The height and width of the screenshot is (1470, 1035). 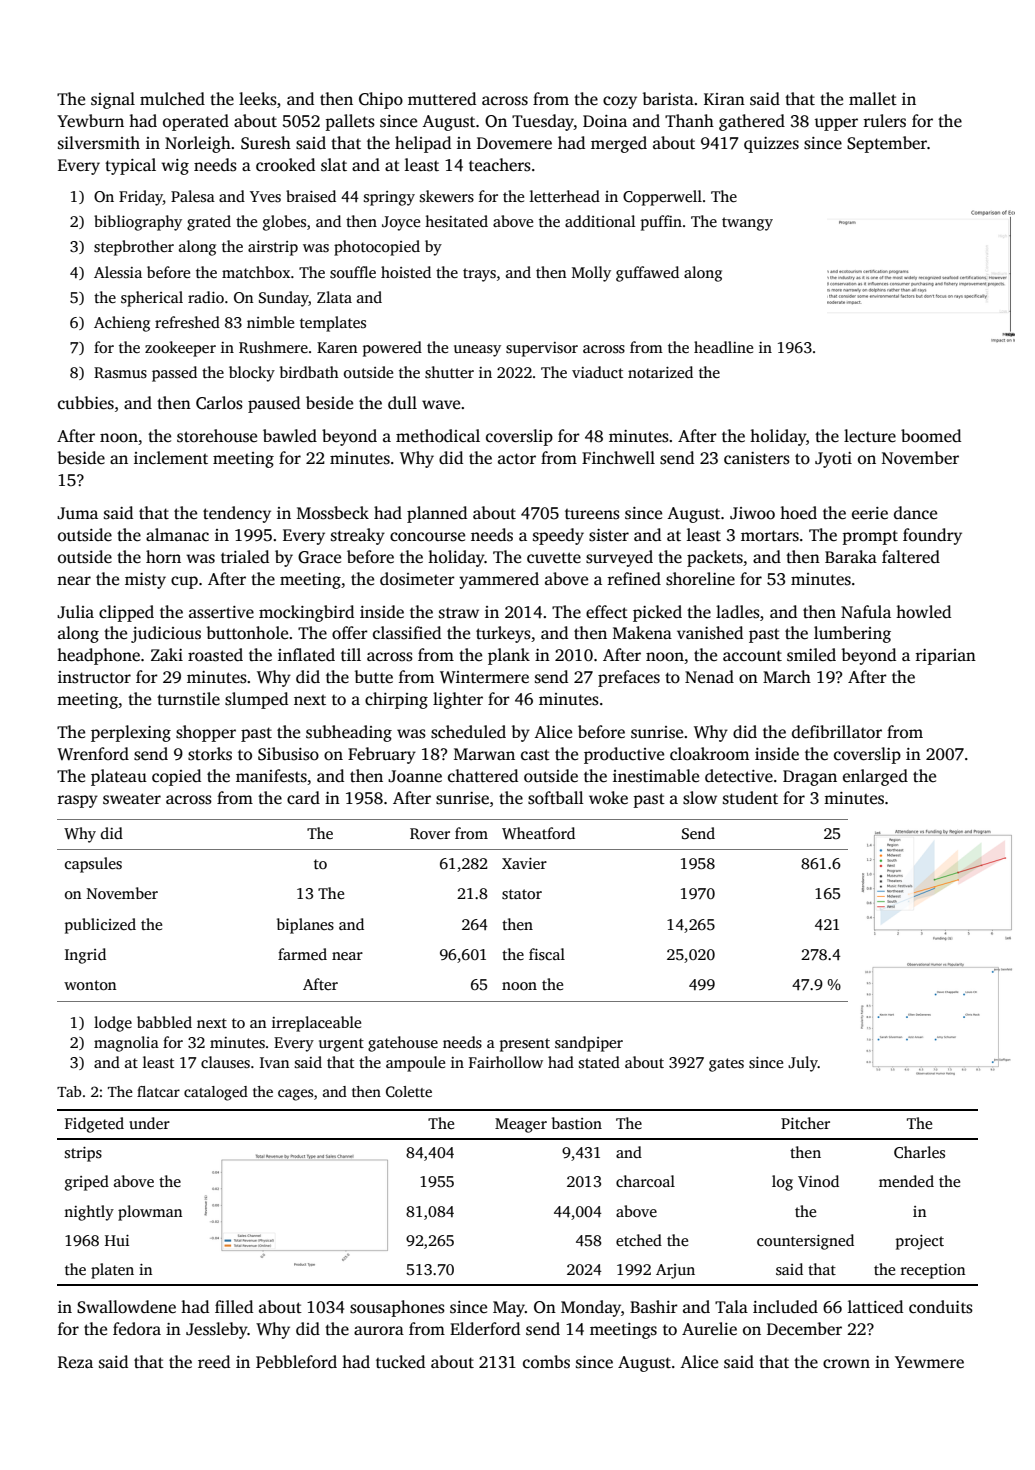 I want to click on student, so click(x=750, y=798).
